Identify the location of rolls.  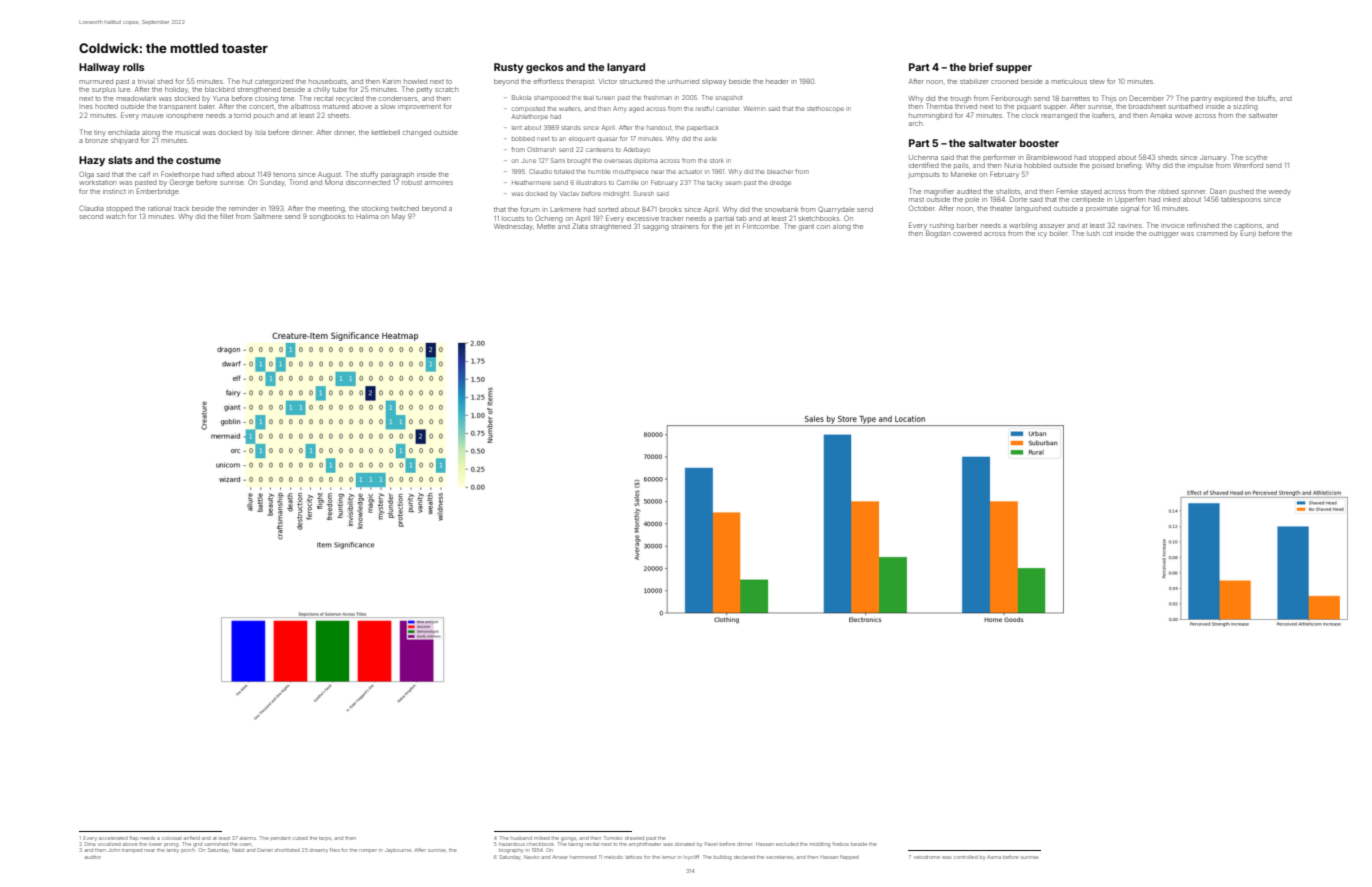
(133, 67).
